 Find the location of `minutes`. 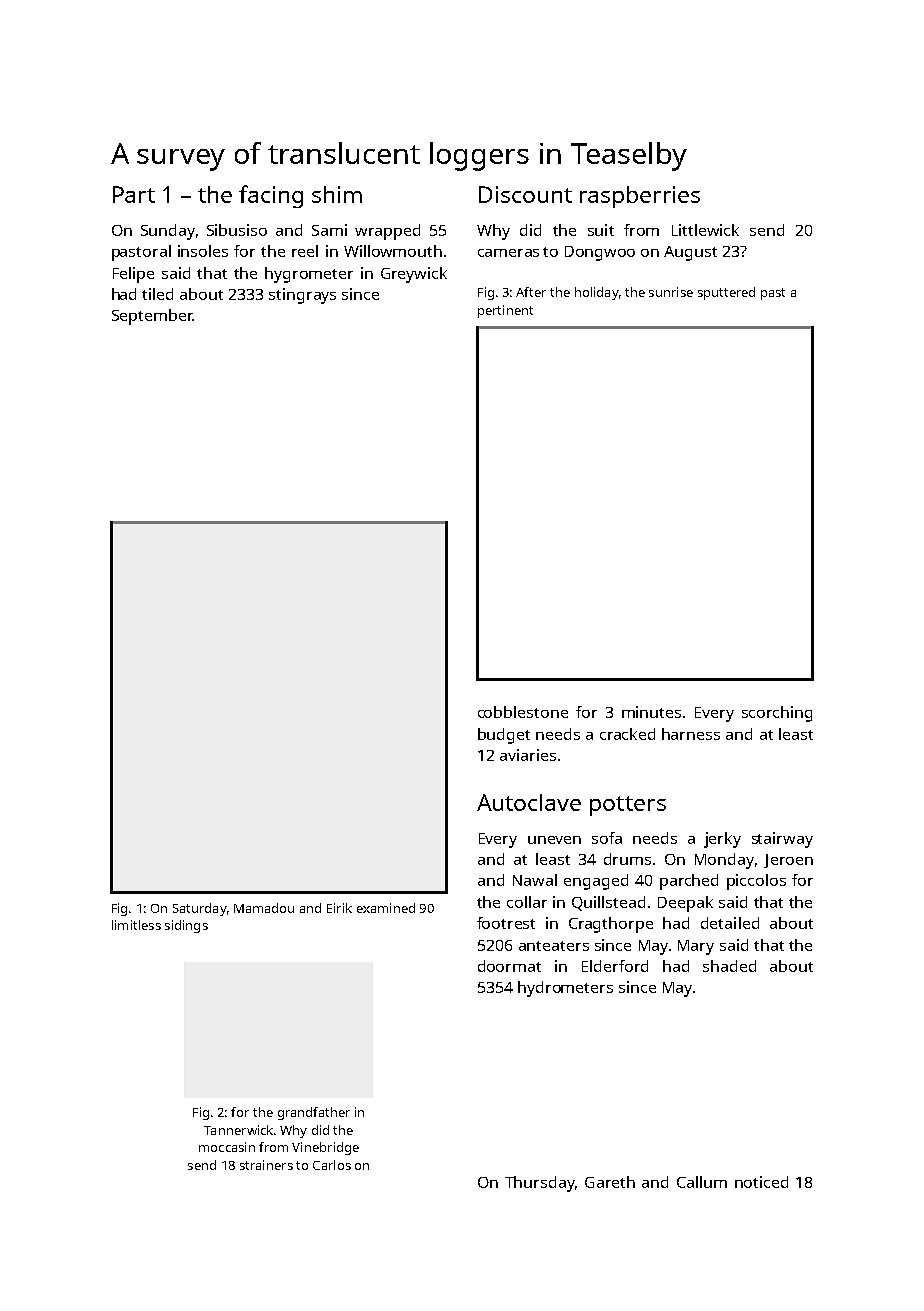

minutes is located at coordinates (651, 712).
